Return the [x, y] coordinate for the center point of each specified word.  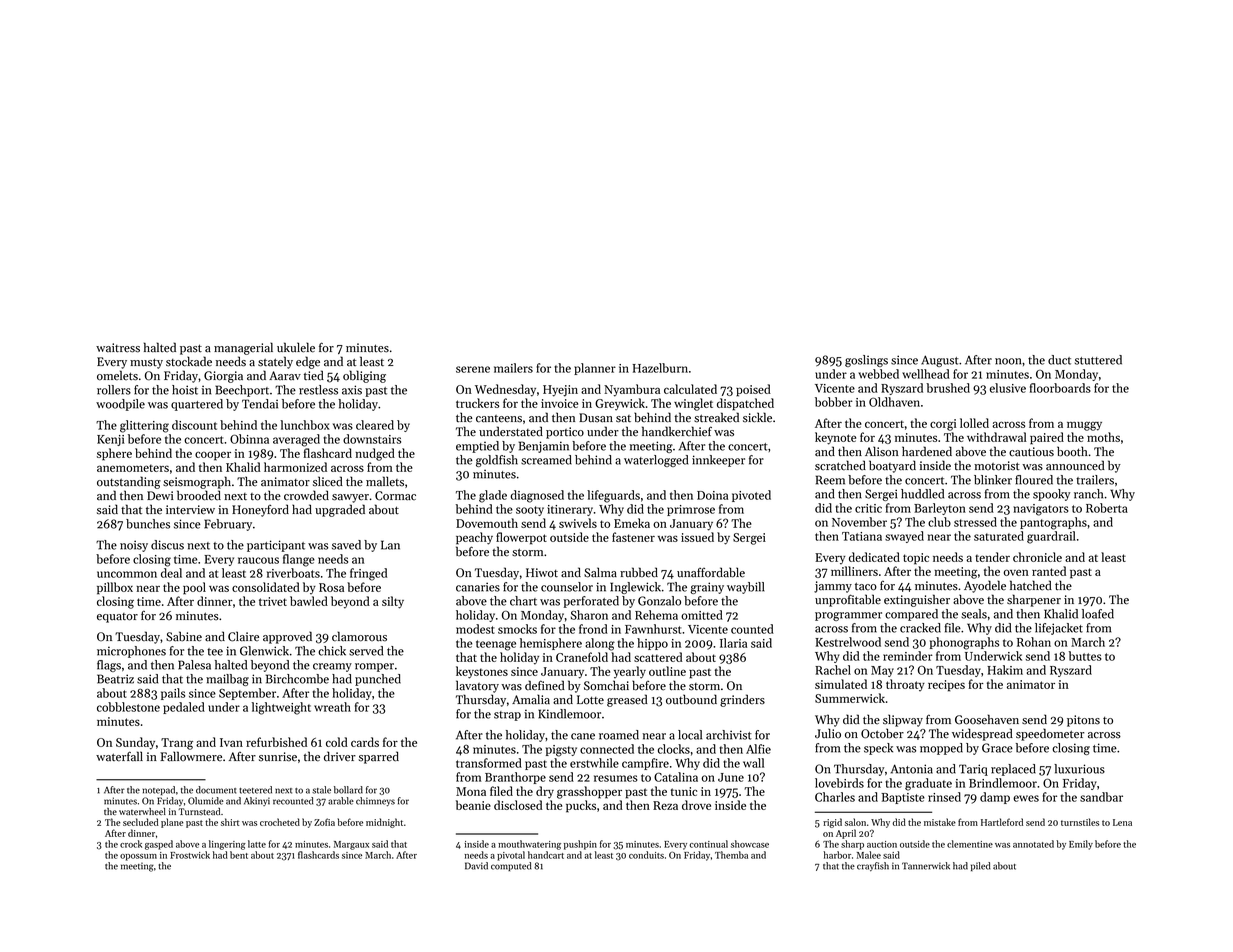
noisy [134, 546]
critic [868, 508]
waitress [118, 348]
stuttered [1098, 360]
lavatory [477, 686]
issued [697, 537]
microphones [131, 652]
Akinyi [257, 801]
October [882, 733]
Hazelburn [660, 368]
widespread [982, 734]
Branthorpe [515, 778]
